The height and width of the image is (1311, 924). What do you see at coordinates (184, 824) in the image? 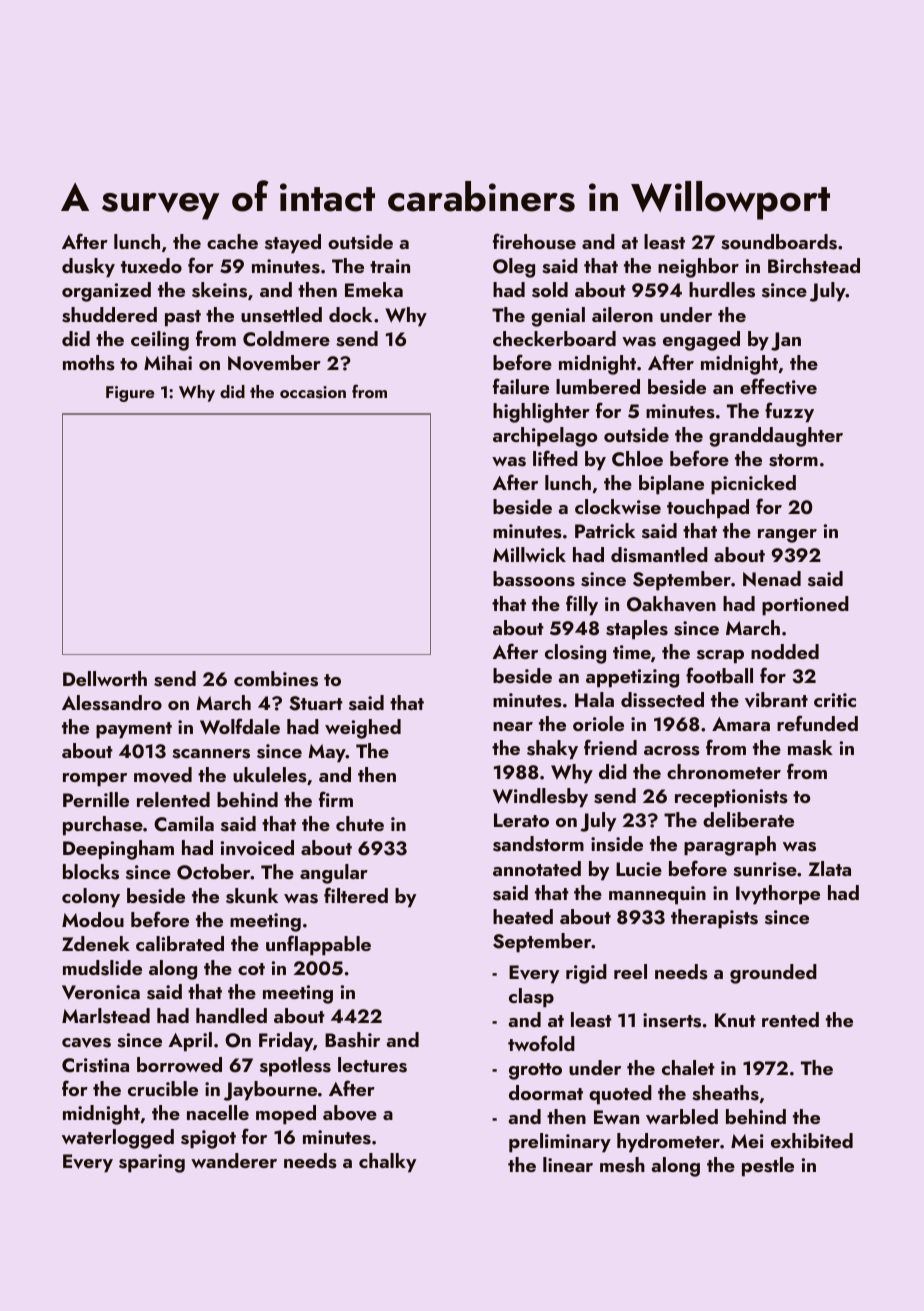
I see `Camila` at bounding box center [184, 824].
